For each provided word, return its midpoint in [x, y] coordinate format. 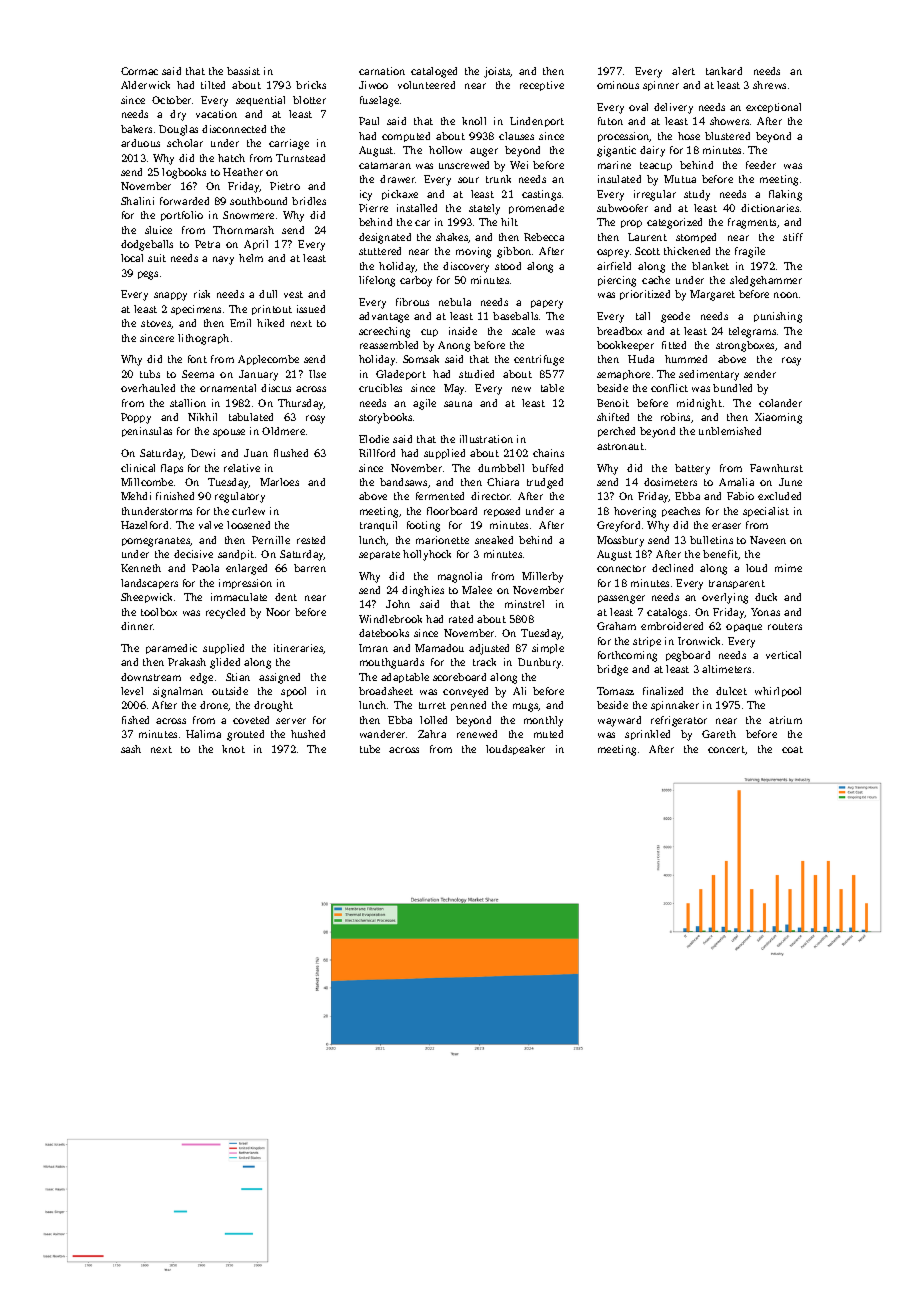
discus [276, 388]
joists [497, 72]
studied [476, 374]
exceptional [773, 108]
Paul [369, 121]
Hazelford [144, 525]
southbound [258, 201]
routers [785, 626]
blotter [309, 100]
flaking [785, 195]
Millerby [542, 577]
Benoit [613, 403]
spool [293, 692]
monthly [543, 721]
